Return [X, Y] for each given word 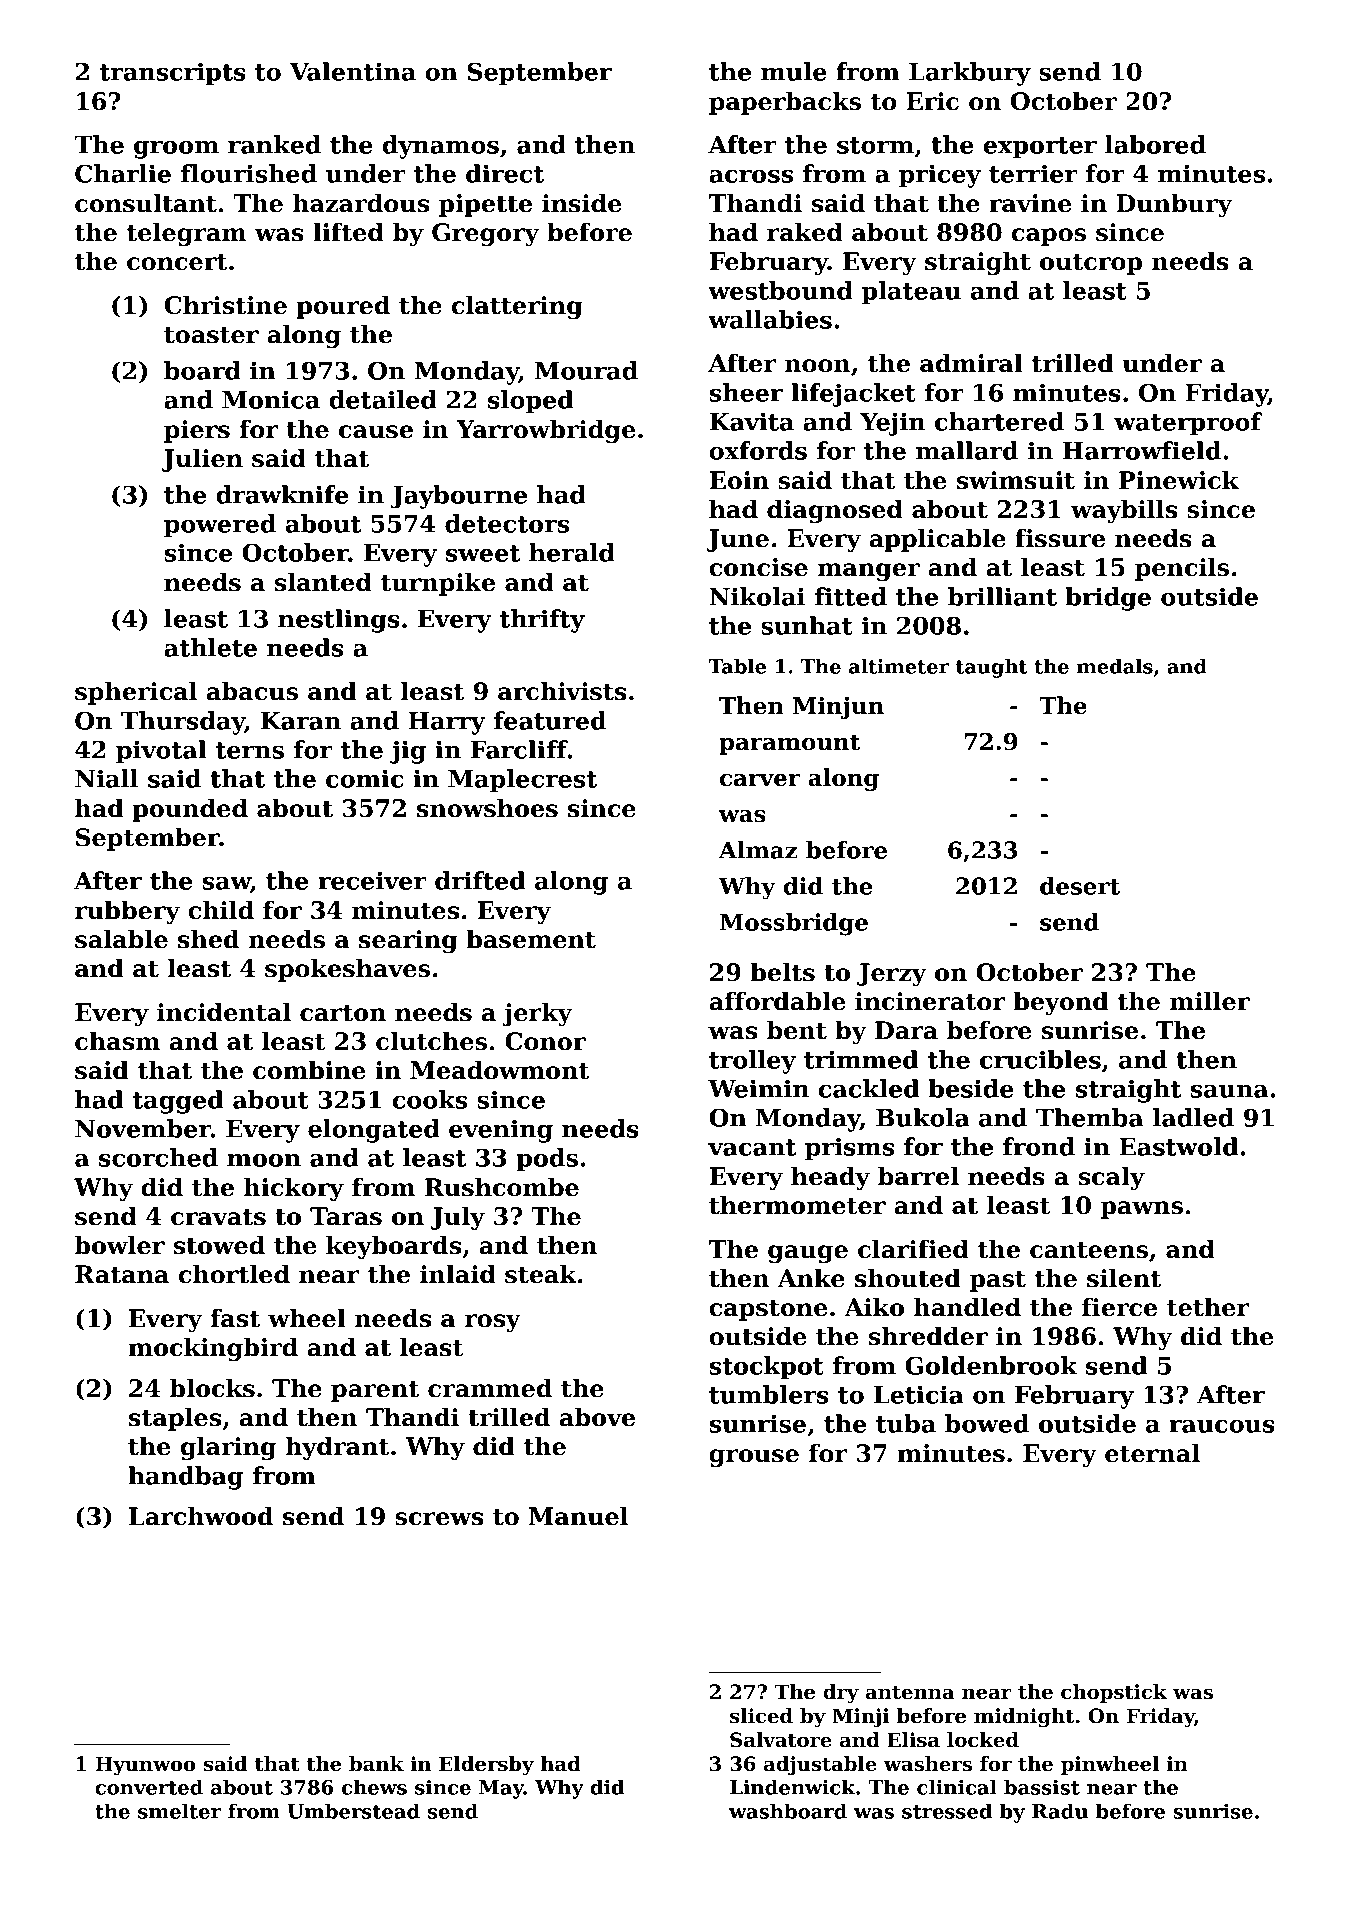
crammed [490, 1388]
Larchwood [201, 1516]
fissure [1060, 538]
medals [1115, 666]
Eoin [739, 480]
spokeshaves [347, 970]
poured [343, 307]
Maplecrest [522, 781]
